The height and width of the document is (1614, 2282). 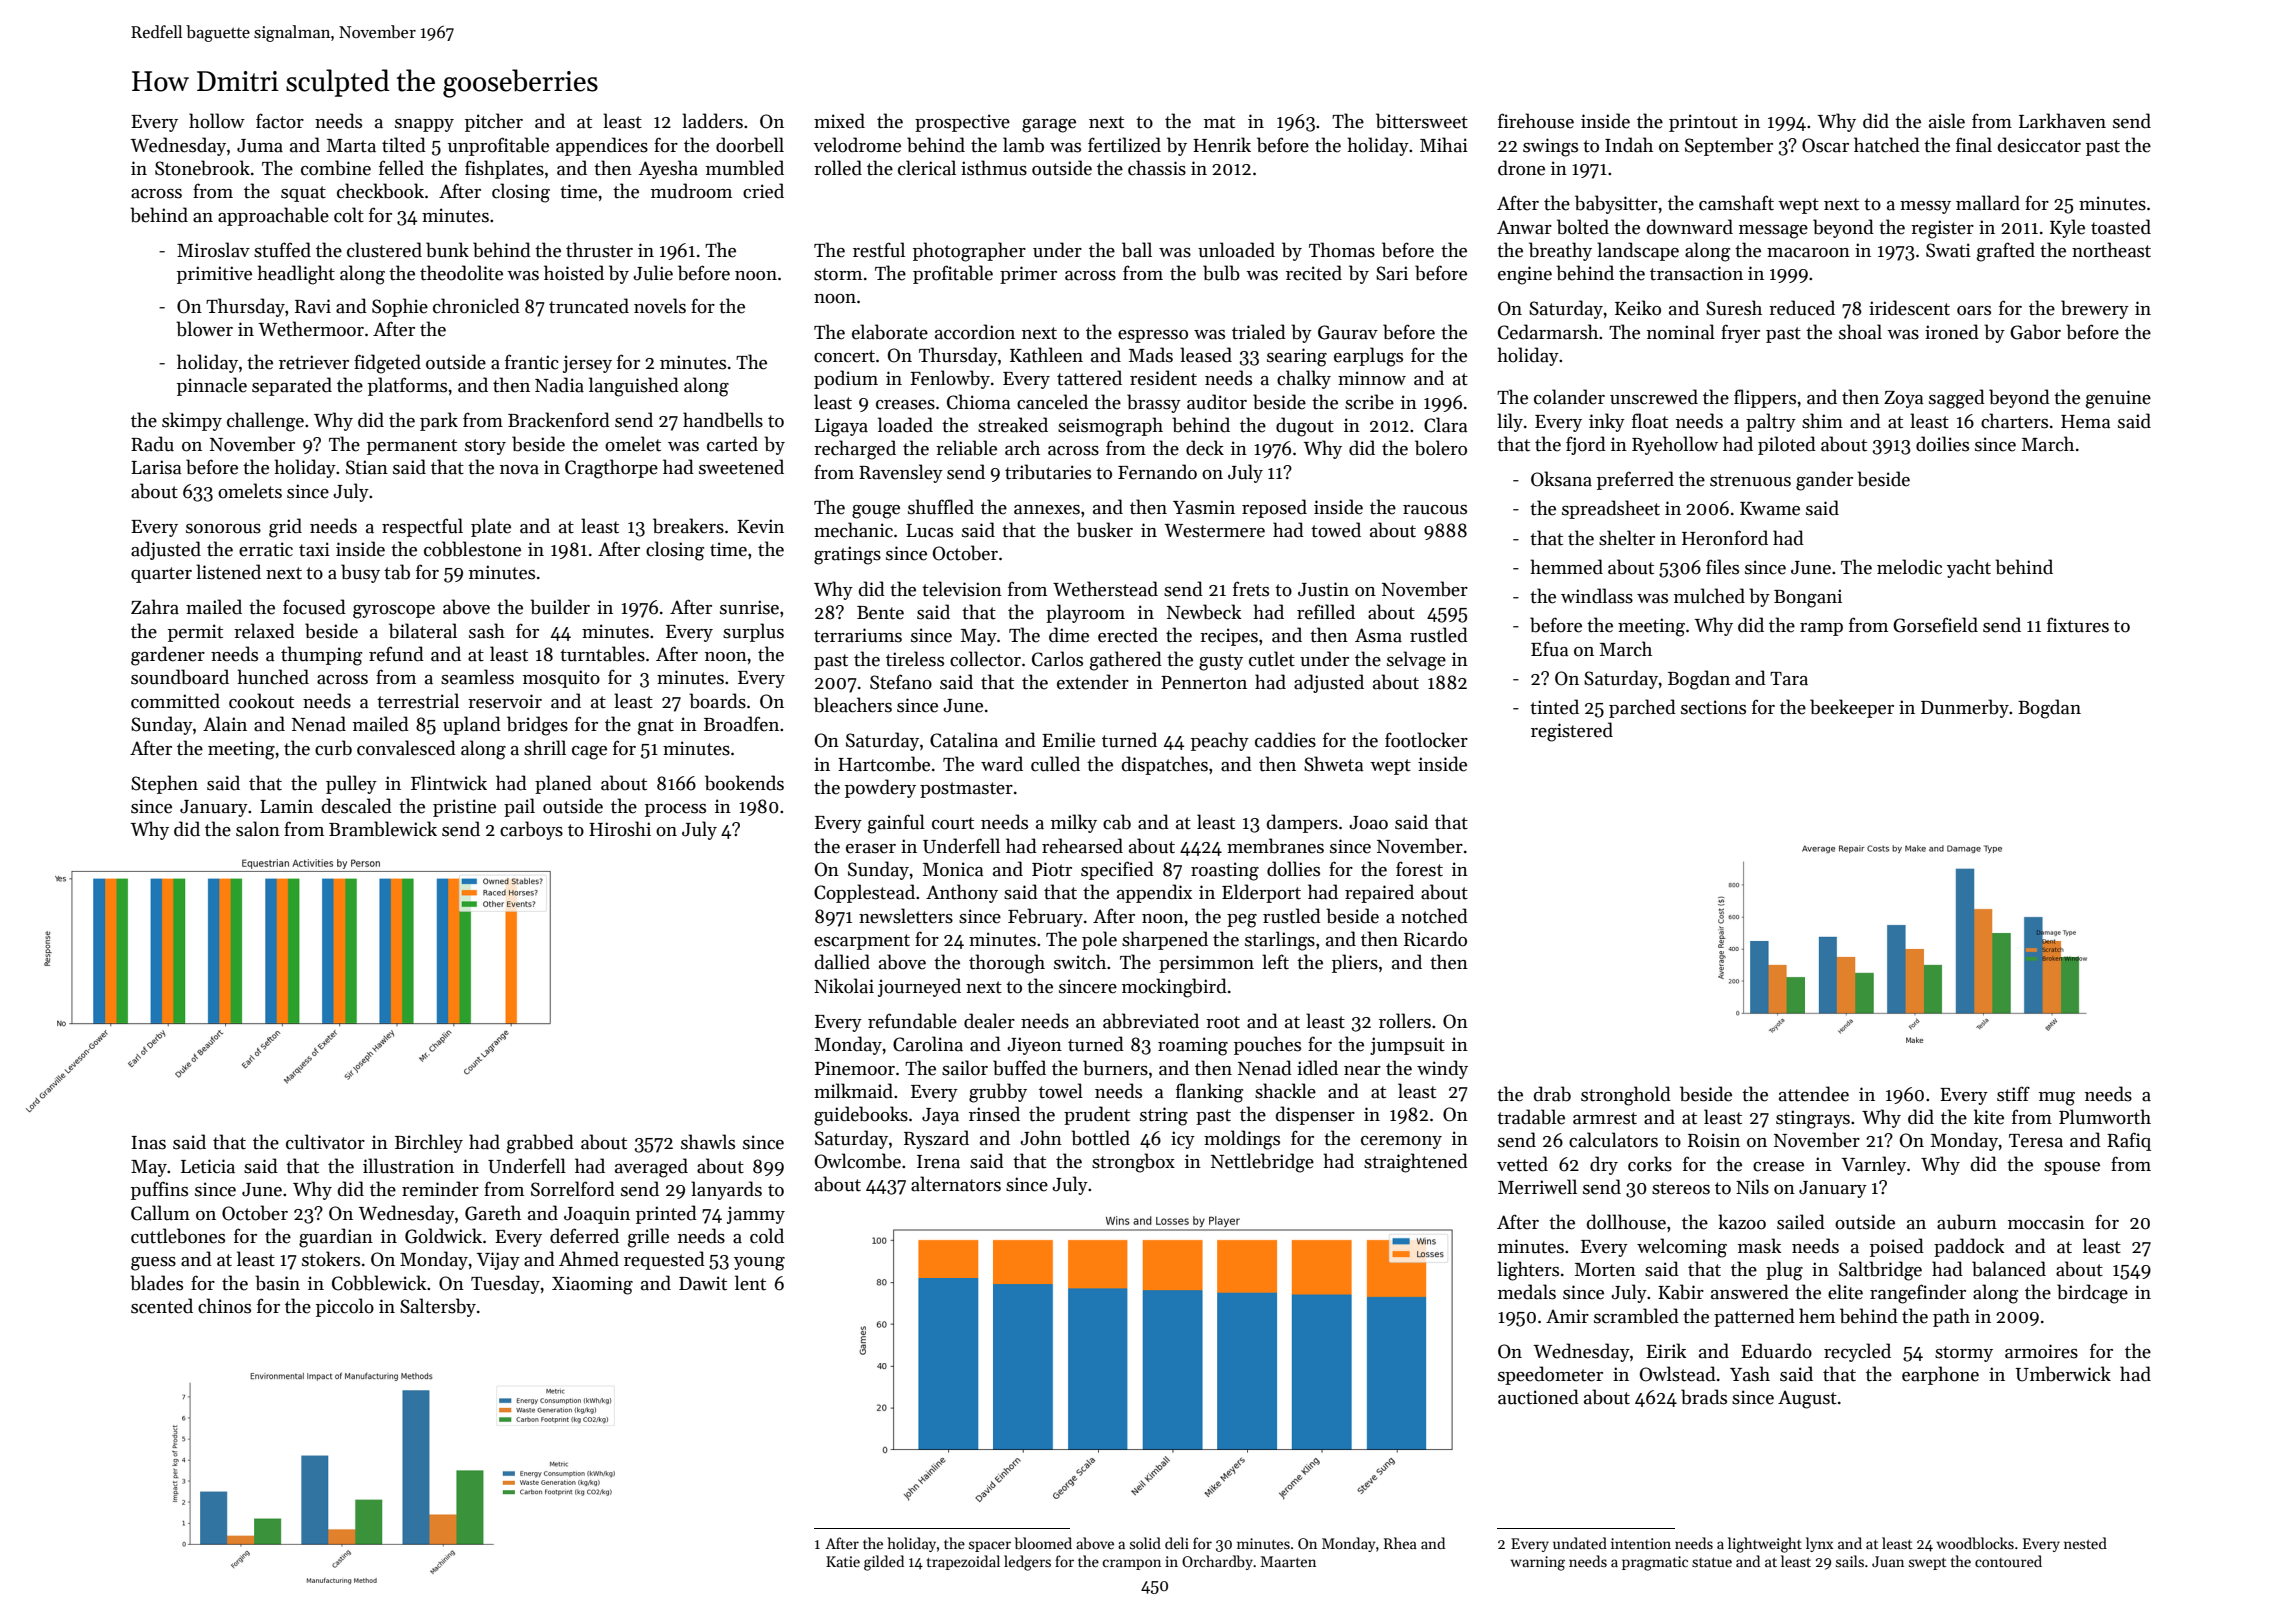 I want to click on Dunmerby, so click(x=1965, y=708).
